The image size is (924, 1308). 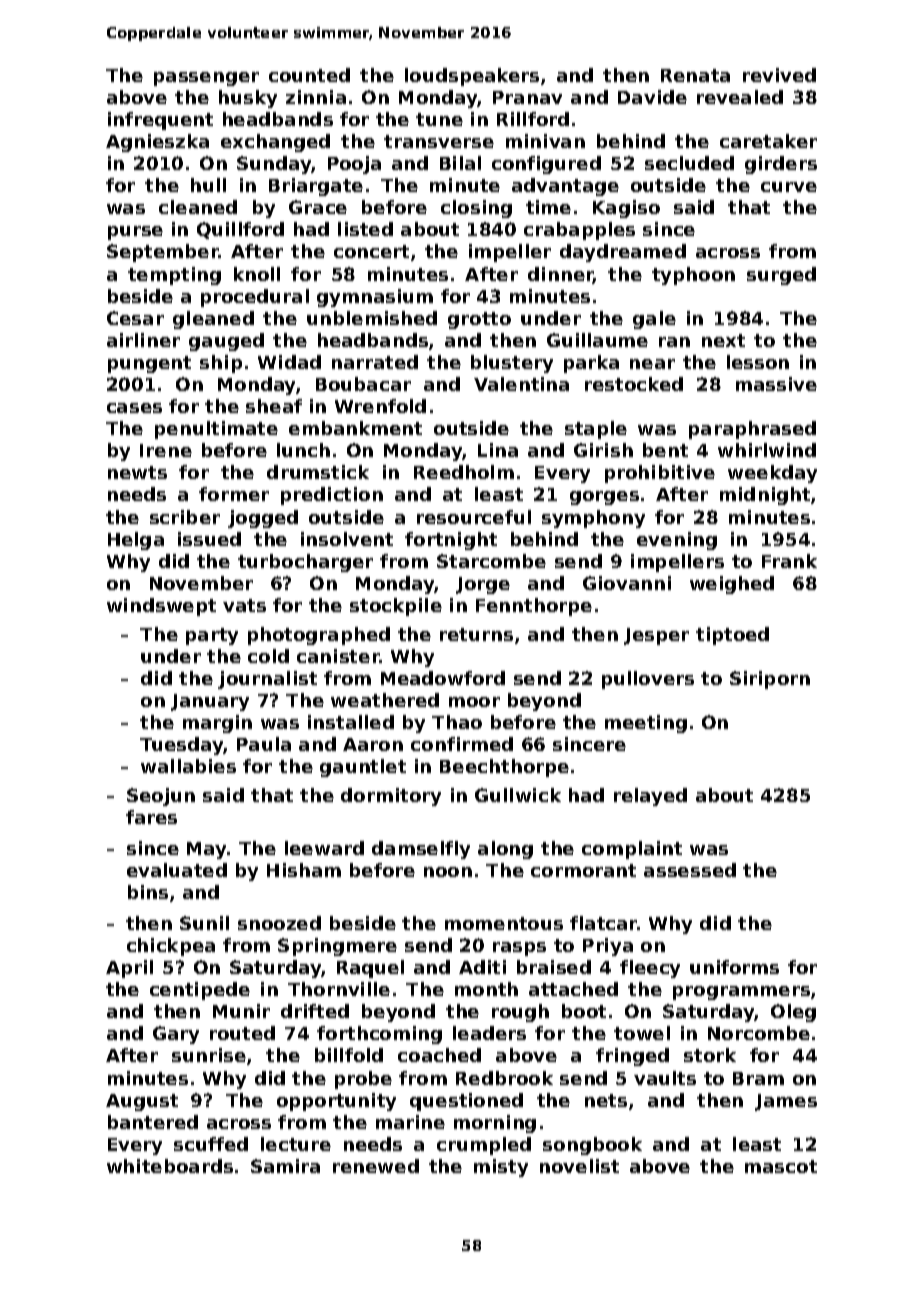 I want to click on misty, so click(x=501, y=1168).
